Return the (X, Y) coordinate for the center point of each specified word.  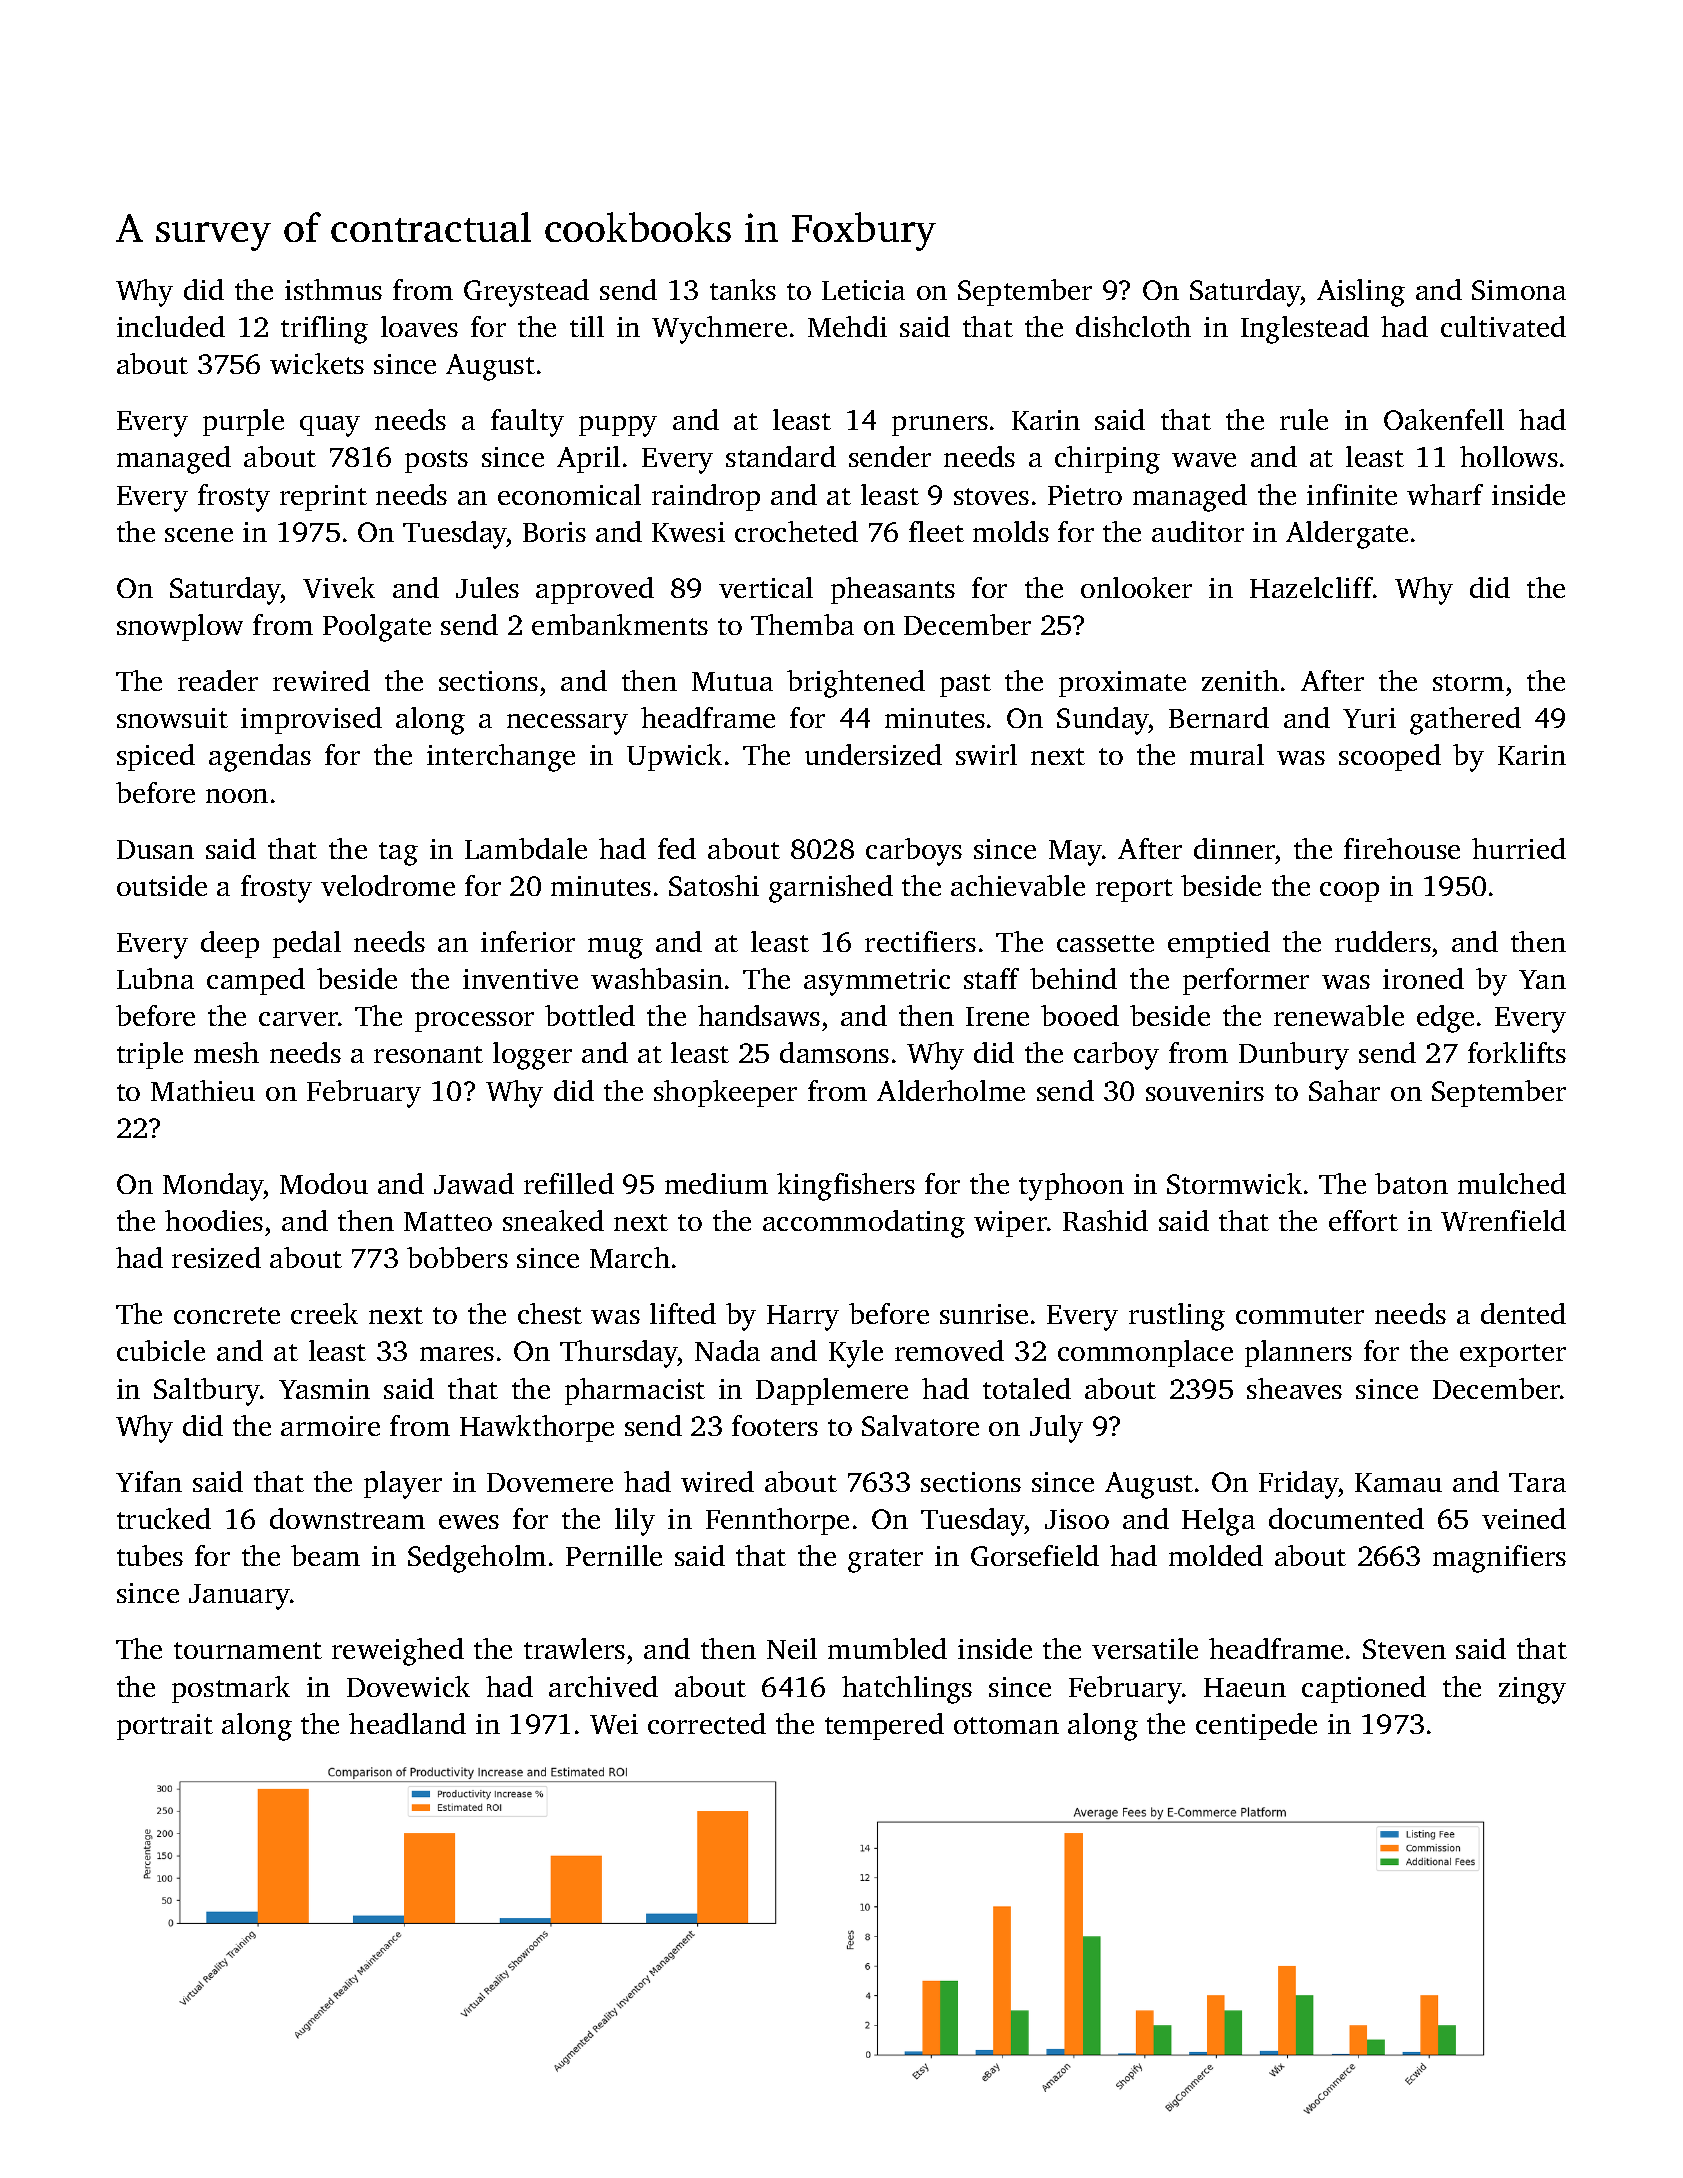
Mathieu (203, 1090)
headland (407, 1723)
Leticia (863, 290)
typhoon (1071, 1187)
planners (1298, 1353)
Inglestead (1305, 330)
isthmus (333, 289)
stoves (991, 496)
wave (1204, 460)
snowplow (180, 627)
